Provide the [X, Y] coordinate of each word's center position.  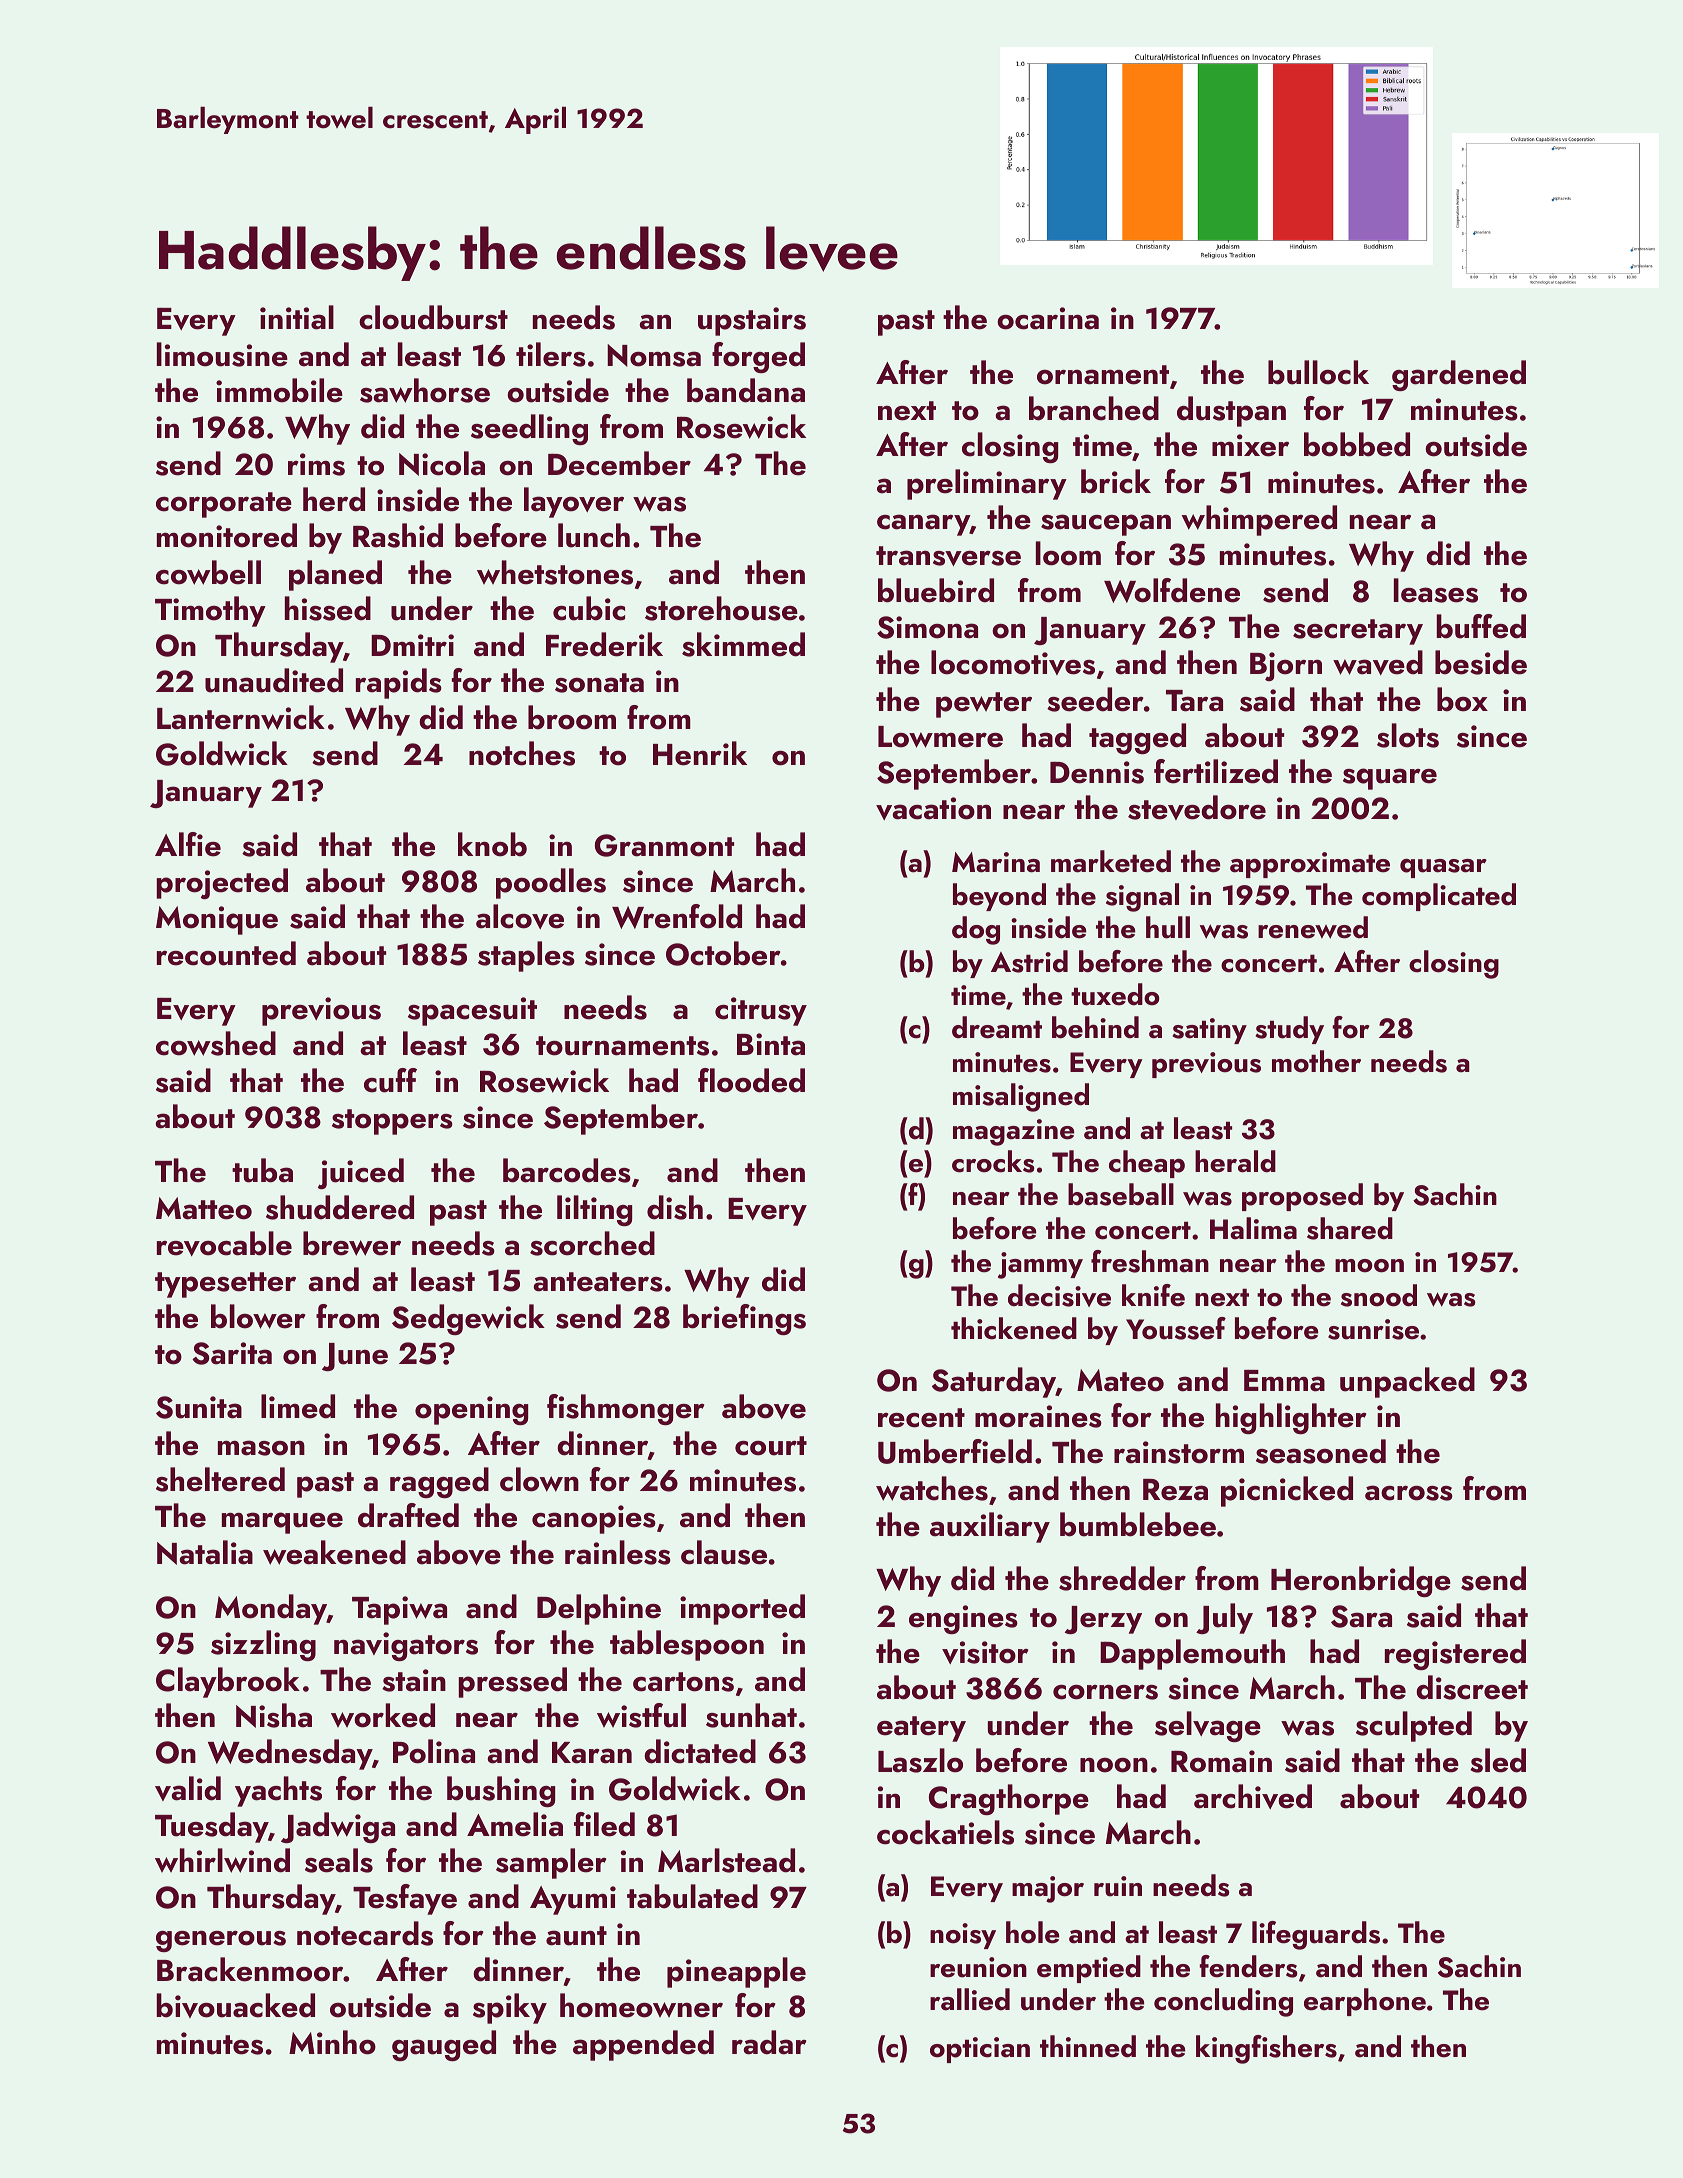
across [1409, 1493]
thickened [1014, 1328]
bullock [1318, 372]
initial [297, 317]
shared [1350, 1228]
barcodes [567, 1170]
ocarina [1048, 318]
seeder [1095, 699]
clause [724, 1552]
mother [1316, 1061]
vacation [933, 808]
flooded [751, 1080]
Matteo [204, 1208]
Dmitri [412, 645]
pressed [512, 1682]
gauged [444, 2045]
